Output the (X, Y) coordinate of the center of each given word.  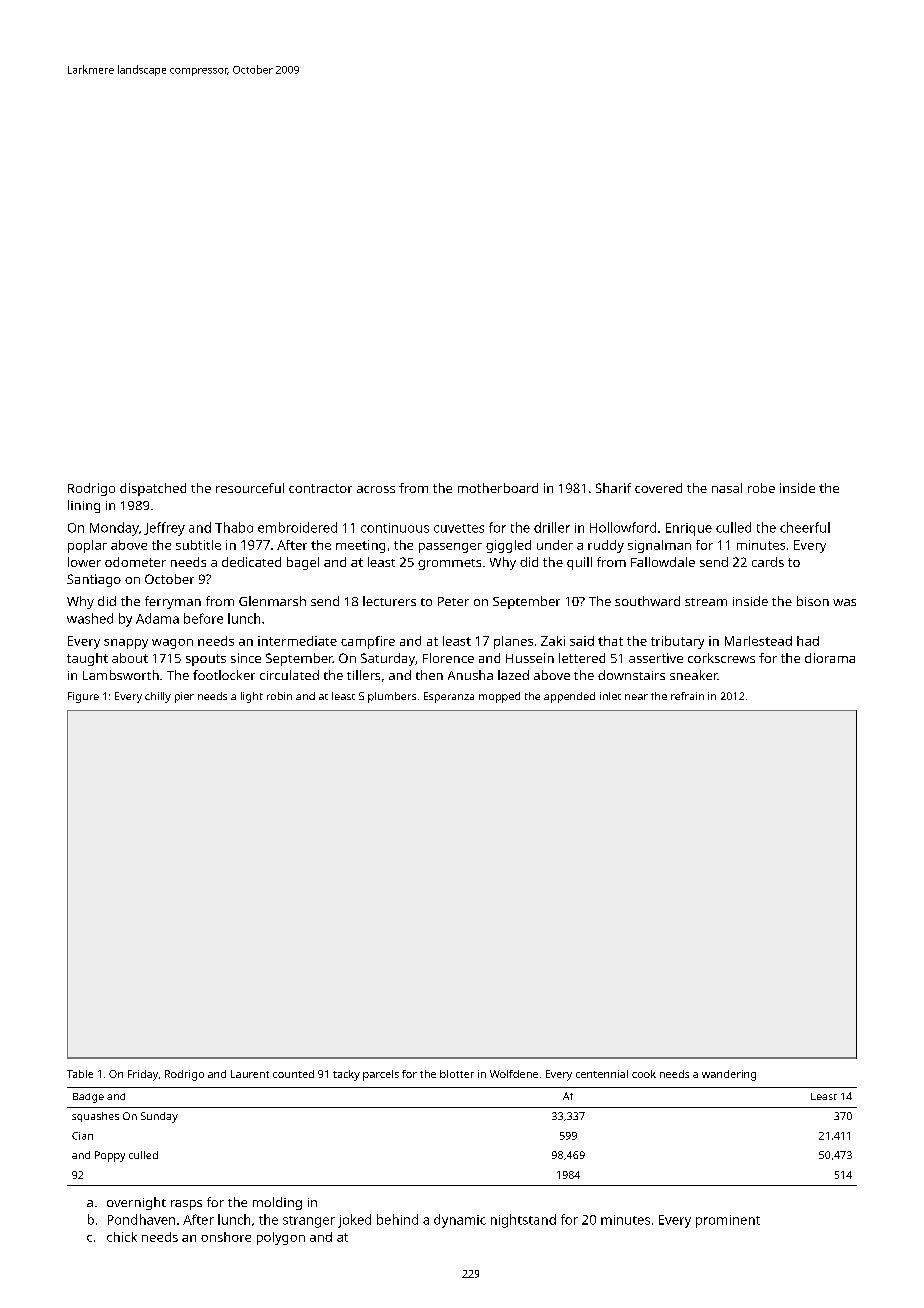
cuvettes (459, 528)
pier (184, 697)
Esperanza (449, 697)
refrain (687, 696)
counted (293, 1074)
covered (658, 488)
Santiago (94, 580)
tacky (346, 1075)
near (636, 697)
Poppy (110, 1156)
